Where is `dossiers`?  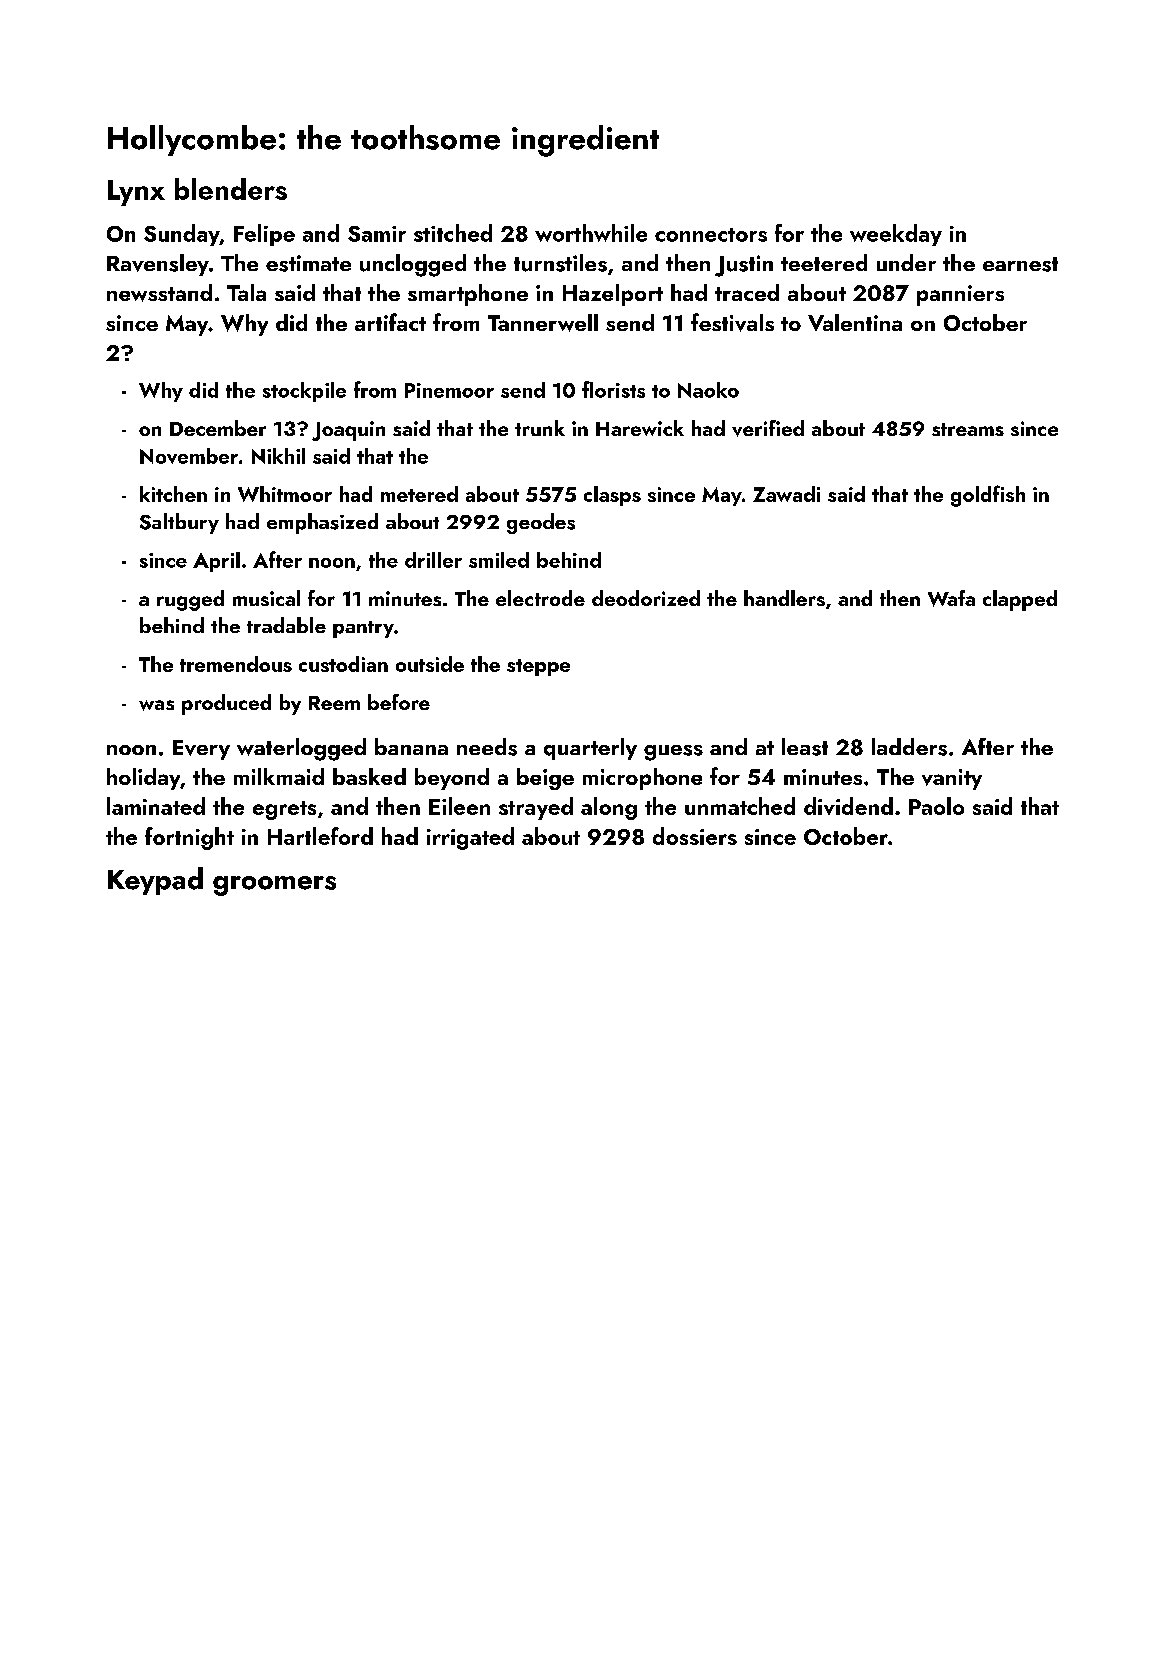
dossiers is located at coordinates (695, 836).
